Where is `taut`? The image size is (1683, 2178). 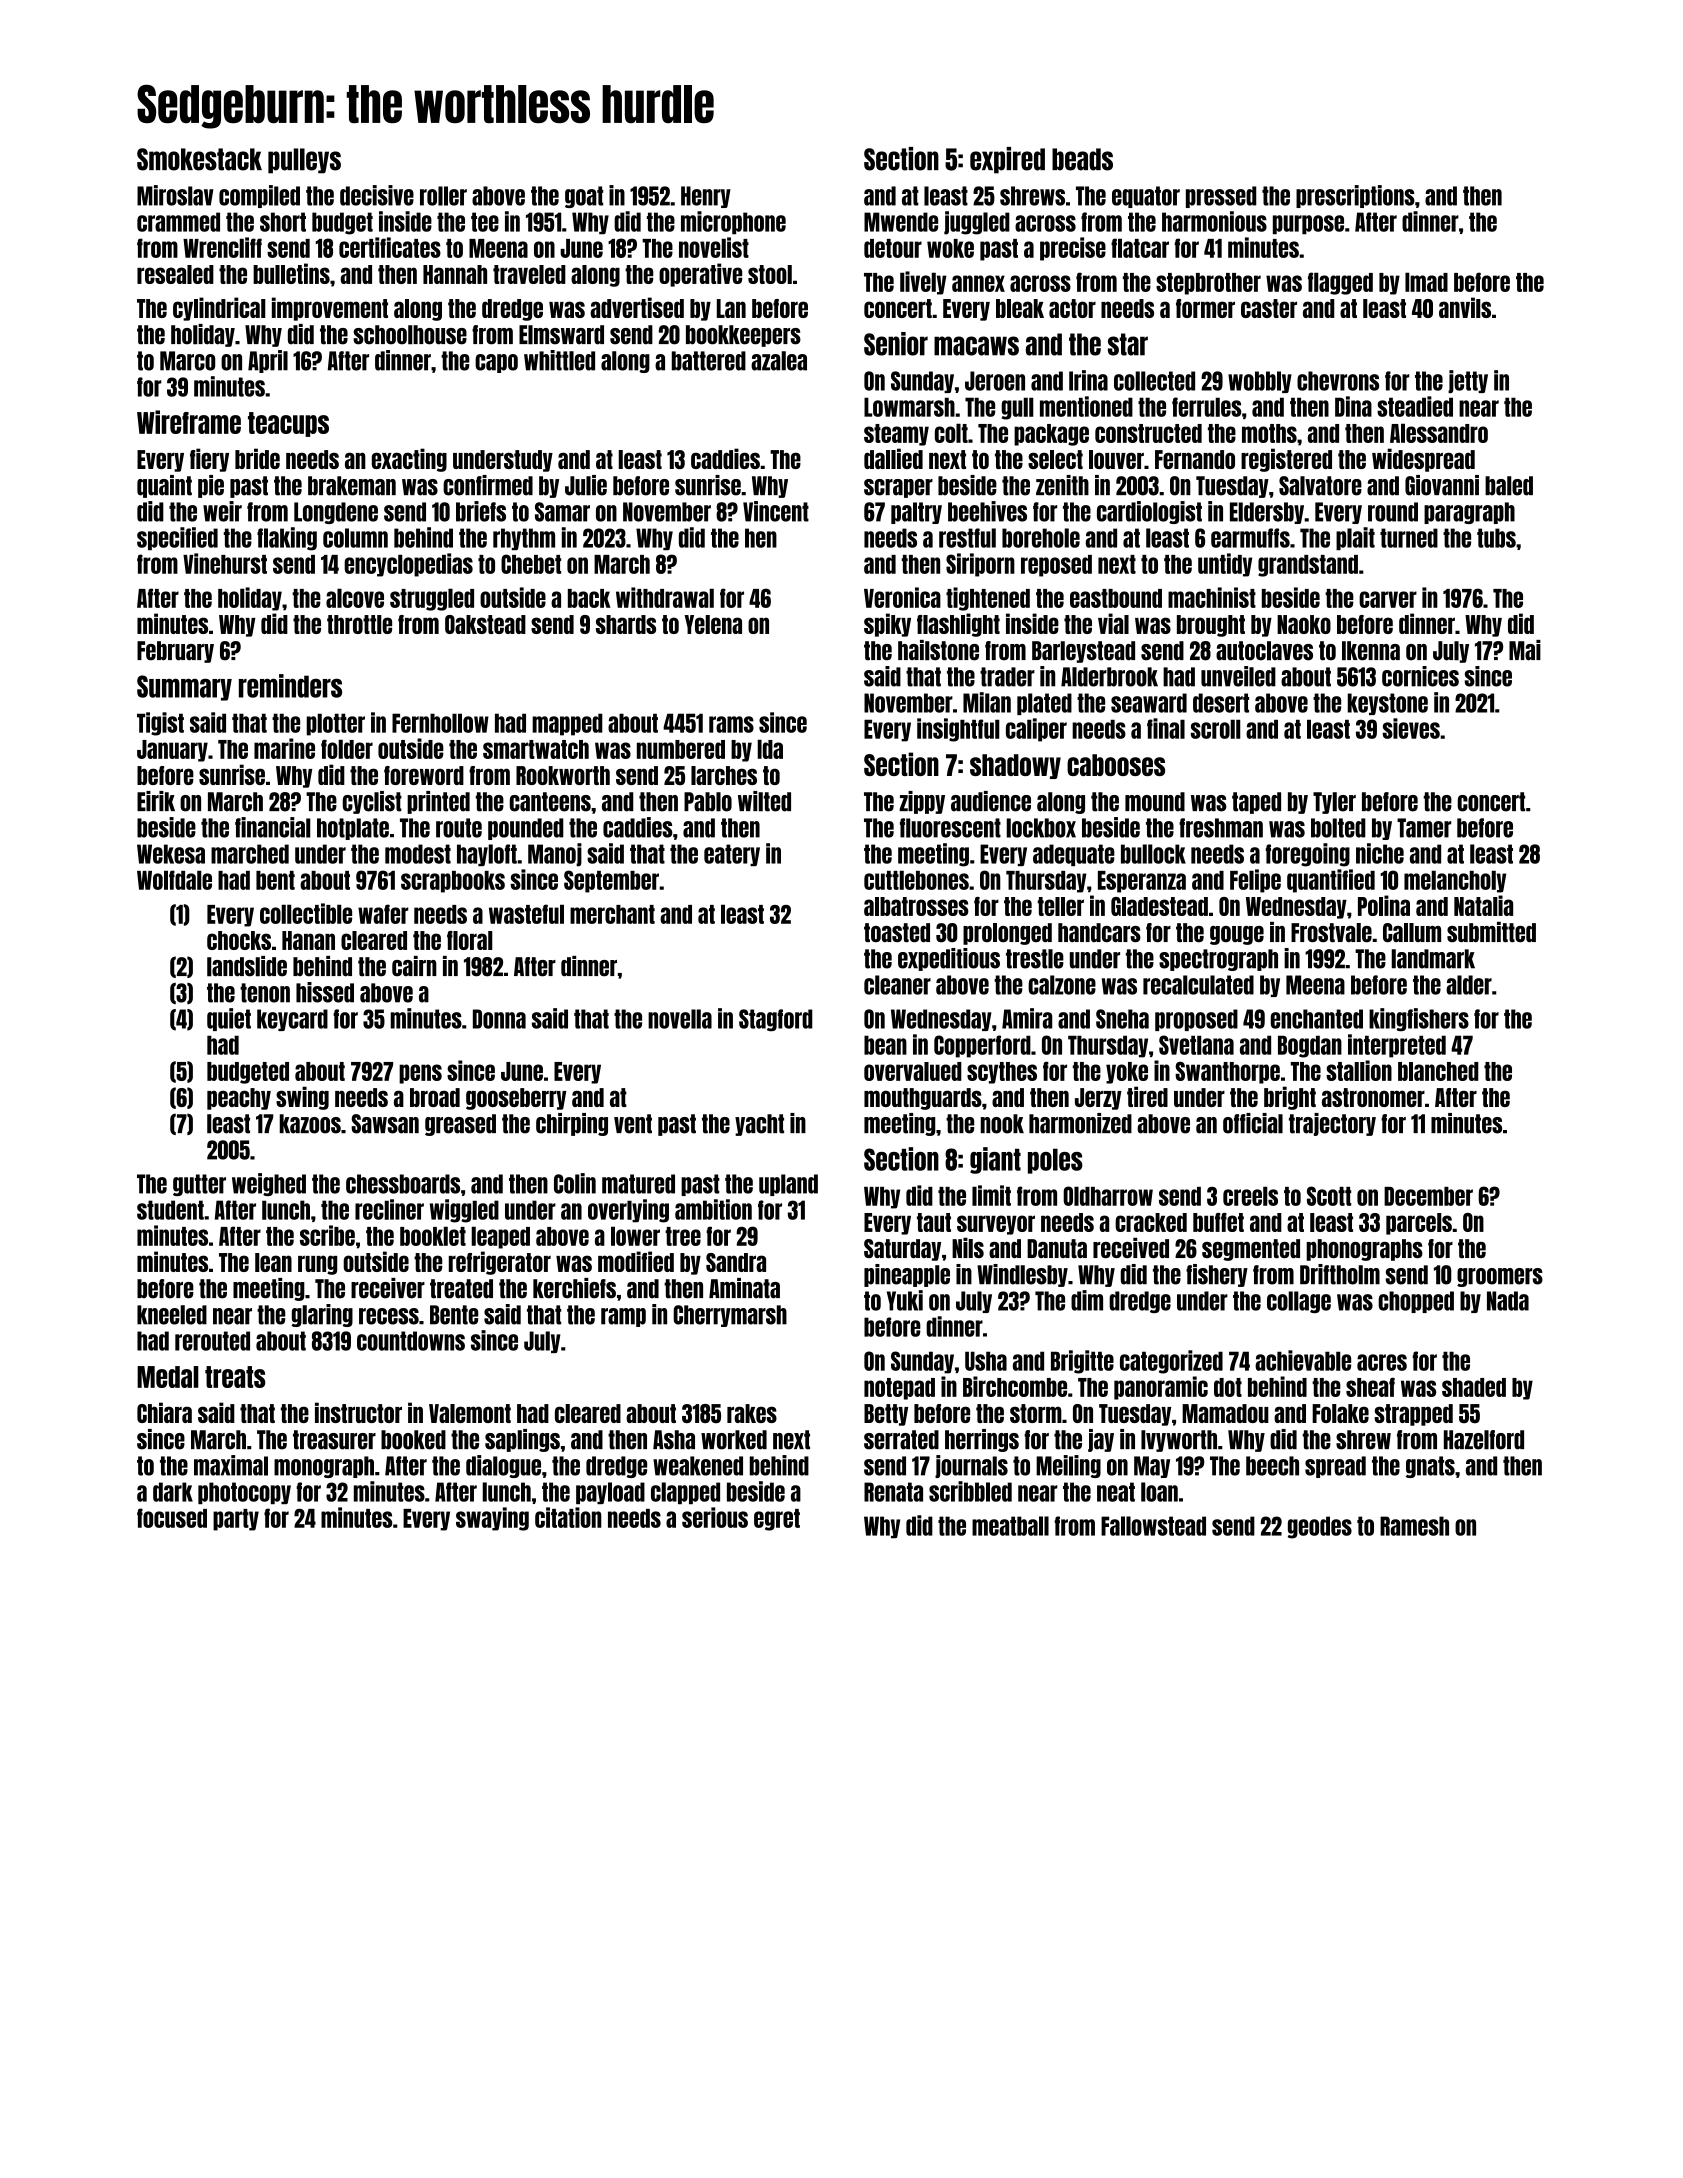 taut is located at coordinates (934, 1222).
